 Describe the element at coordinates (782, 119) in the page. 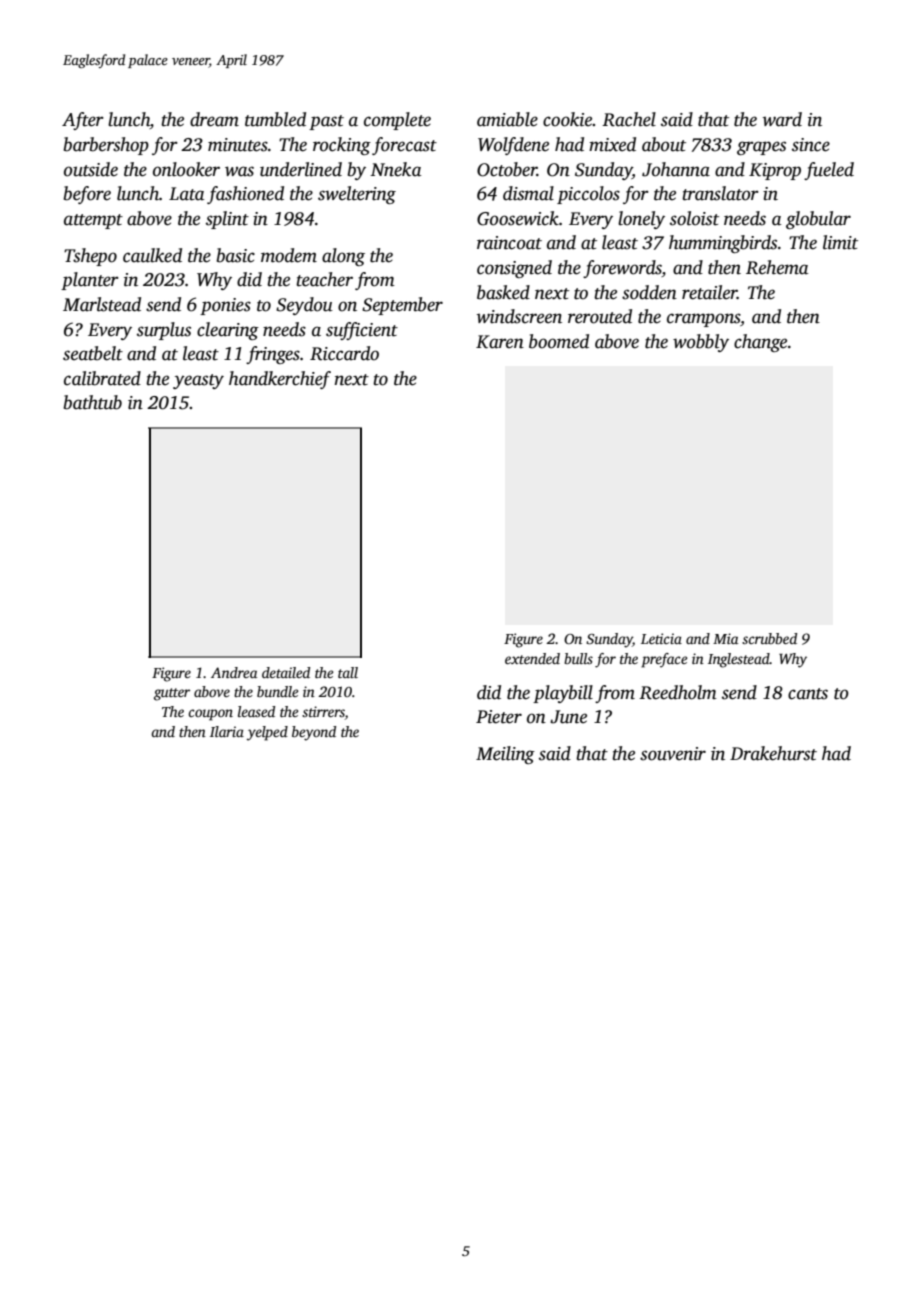

I see `ward` at that location.
